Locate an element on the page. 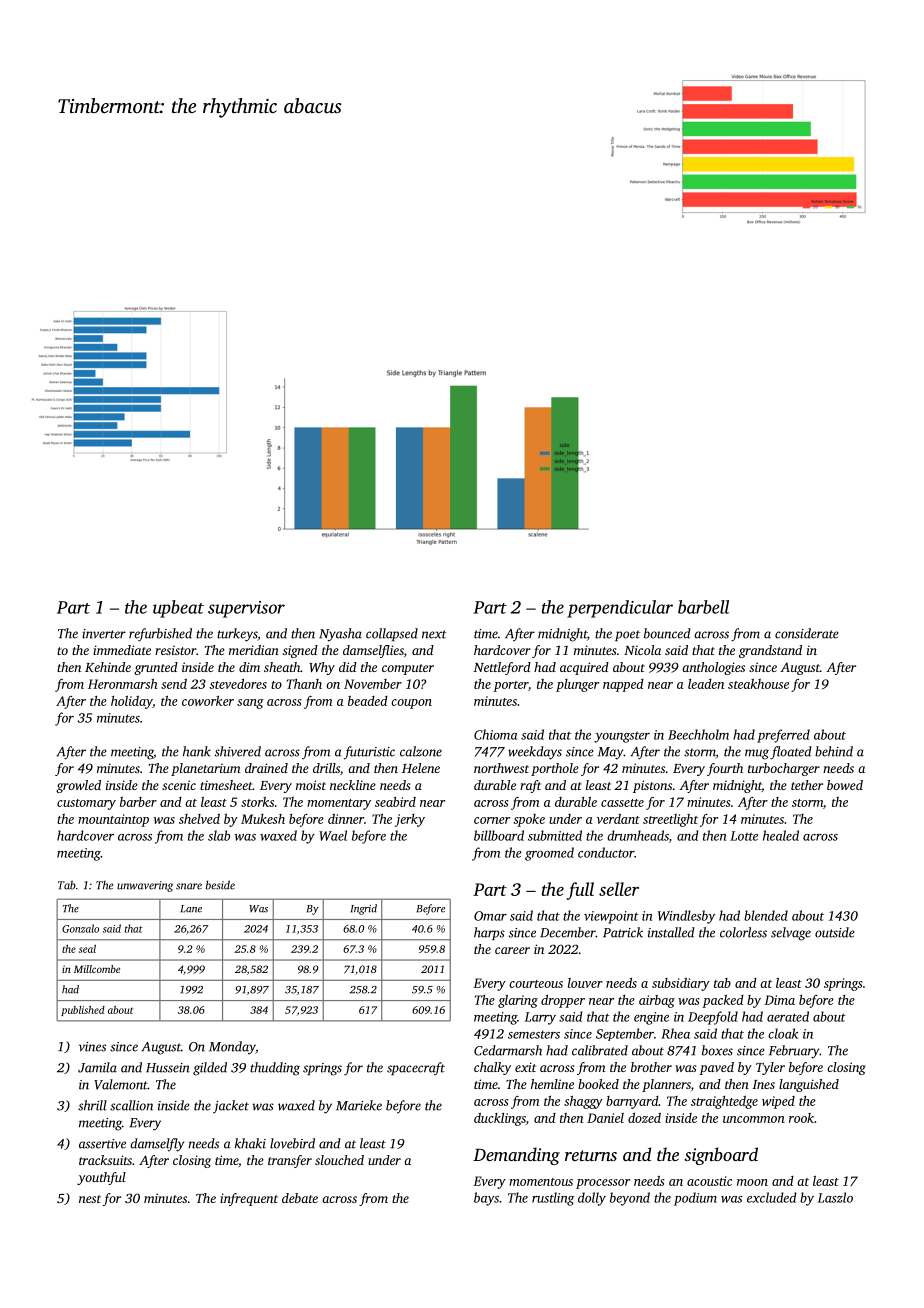 The height and width of the image is (1308, 924). northwest is located at coordinates (501, 768).
